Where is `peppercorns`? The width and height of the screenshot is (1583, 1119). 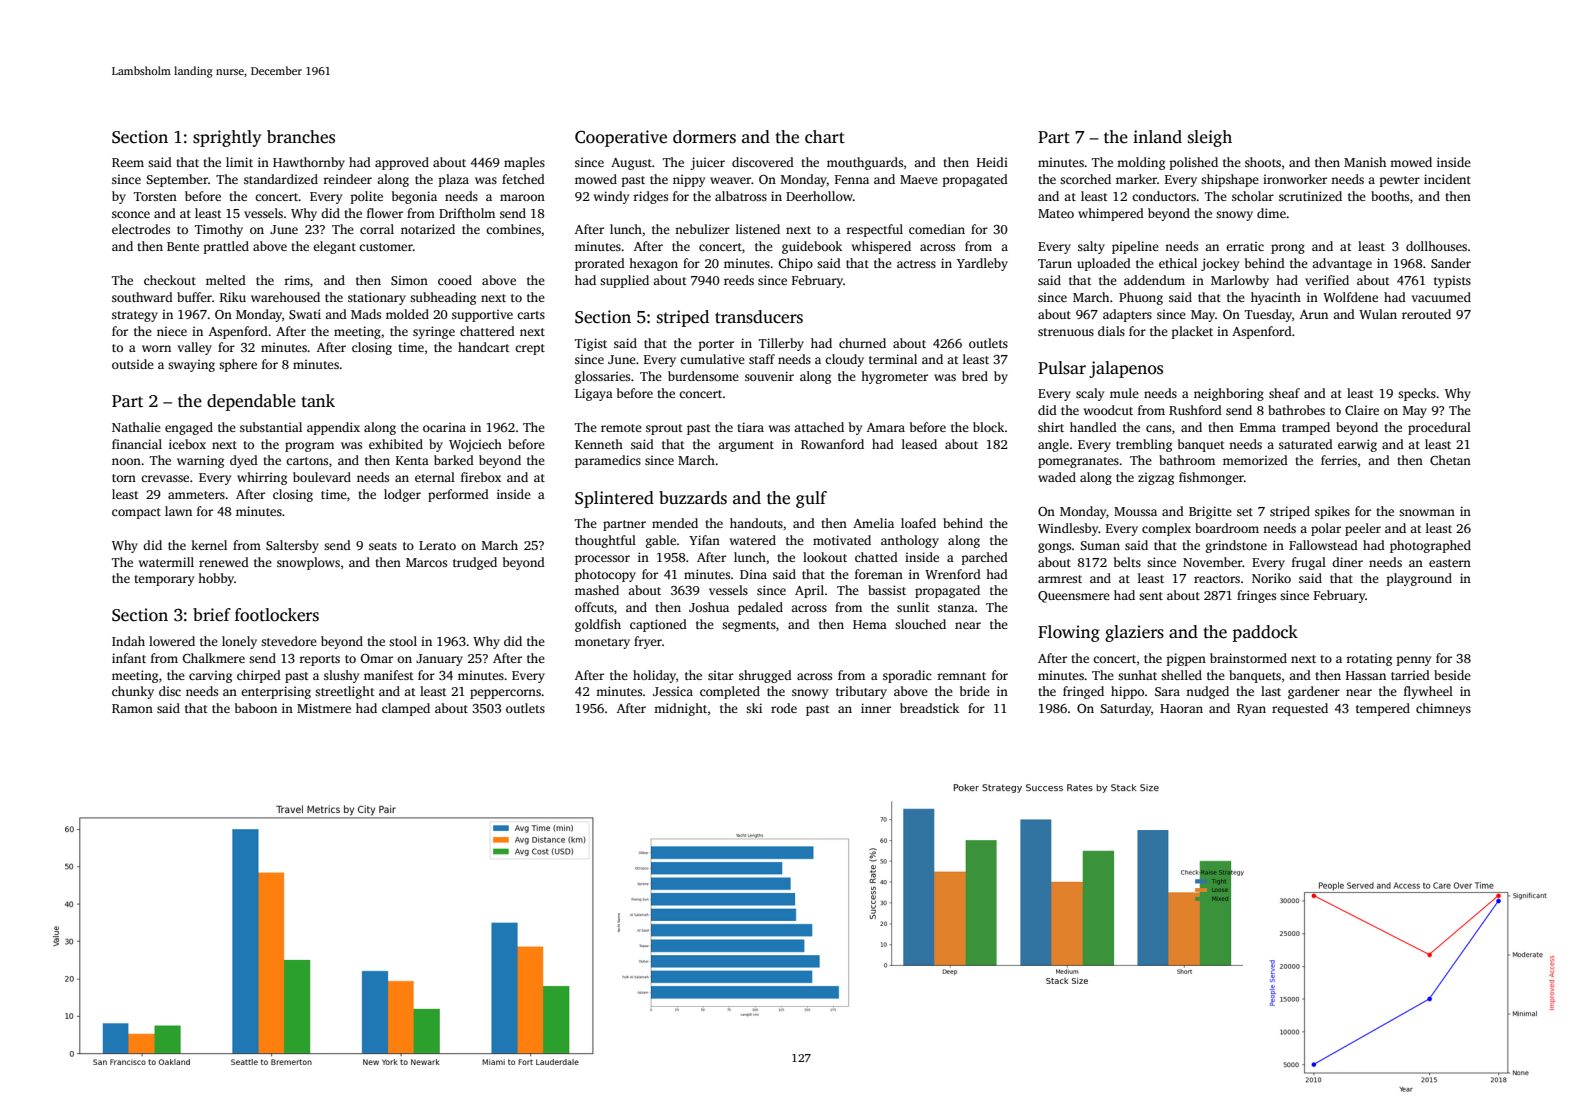
peppercorns is located at coordinates (505, 694).
